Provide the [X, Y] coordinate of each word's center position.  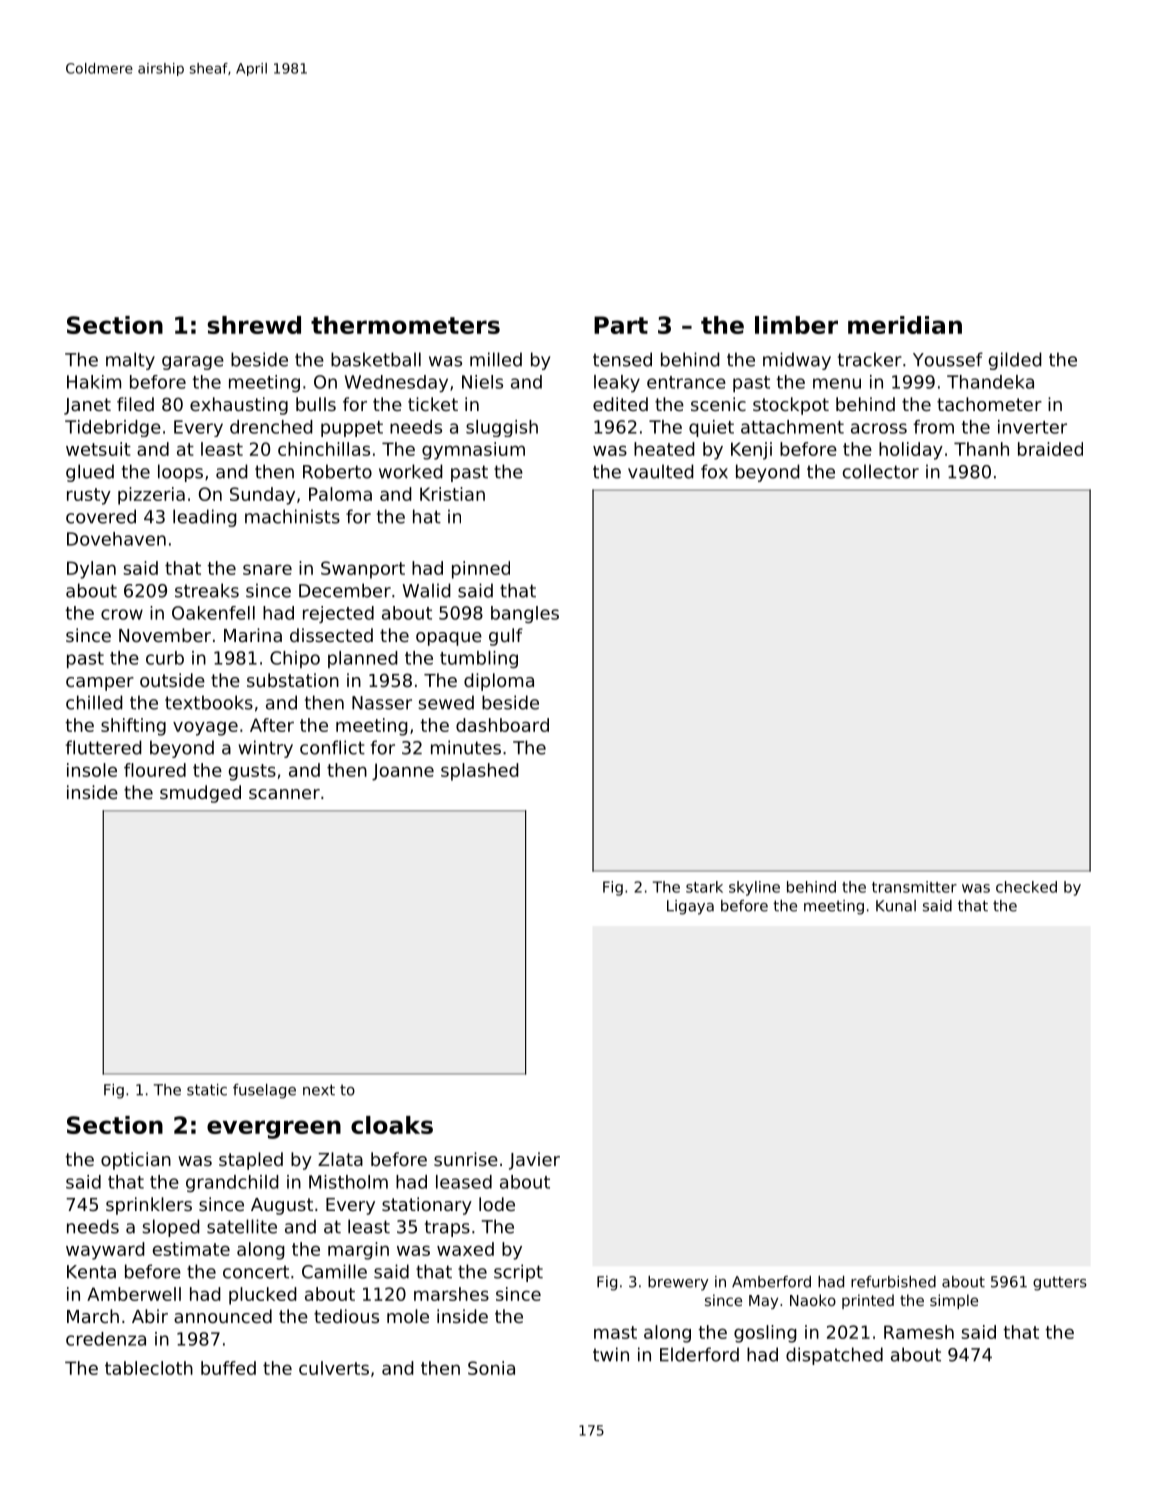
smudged [200, 794]
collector [881, 471]
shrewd [254, 325]
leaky [617, 383]
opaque [449, 639]
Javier [534, 1161]
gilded [1015, 361]
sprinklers [149, 1206]
